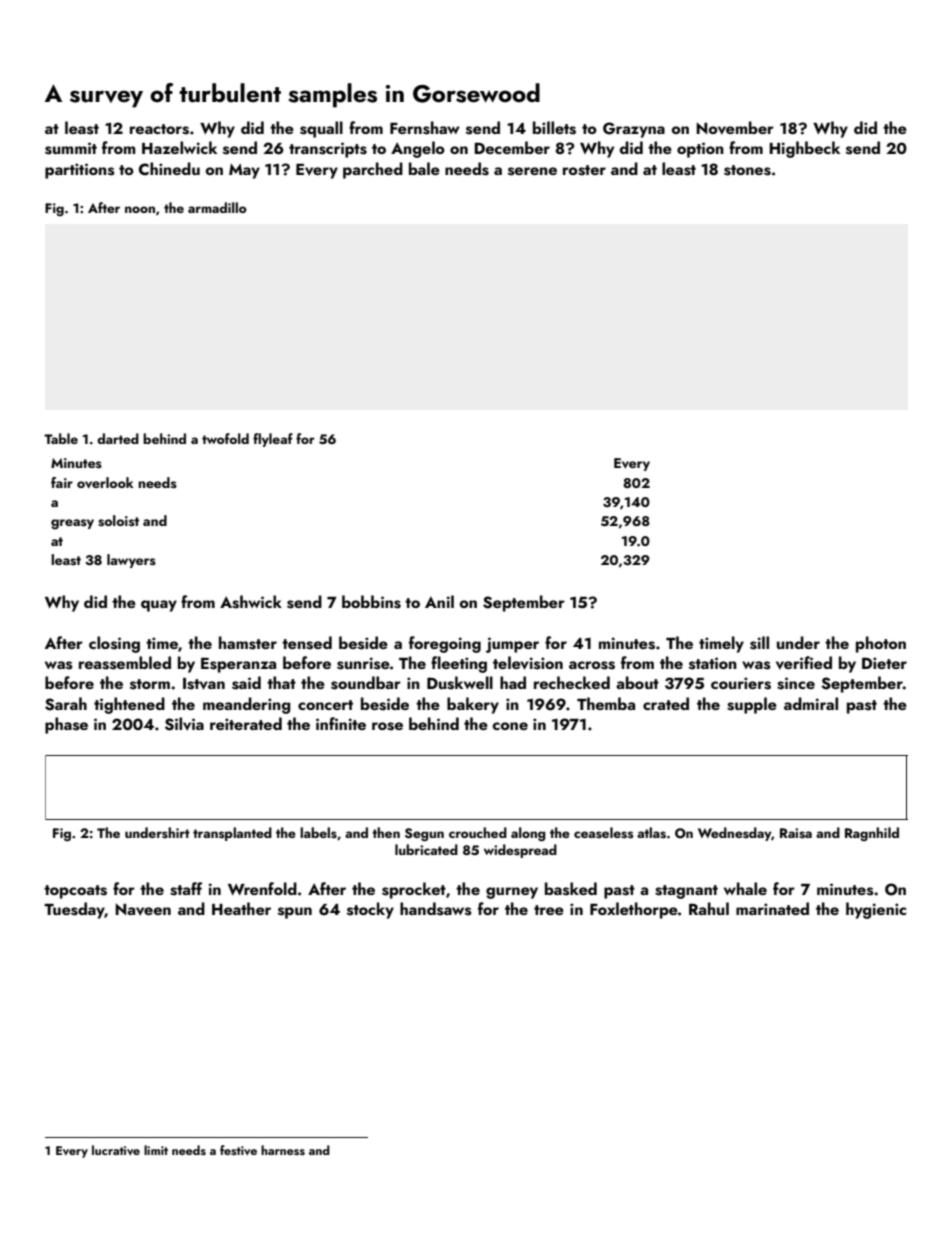 The image size is (952, 1233). What do you see at coordinates (156, 1150) in the document?
I see `limit` at bounding box center [156, 1150].
